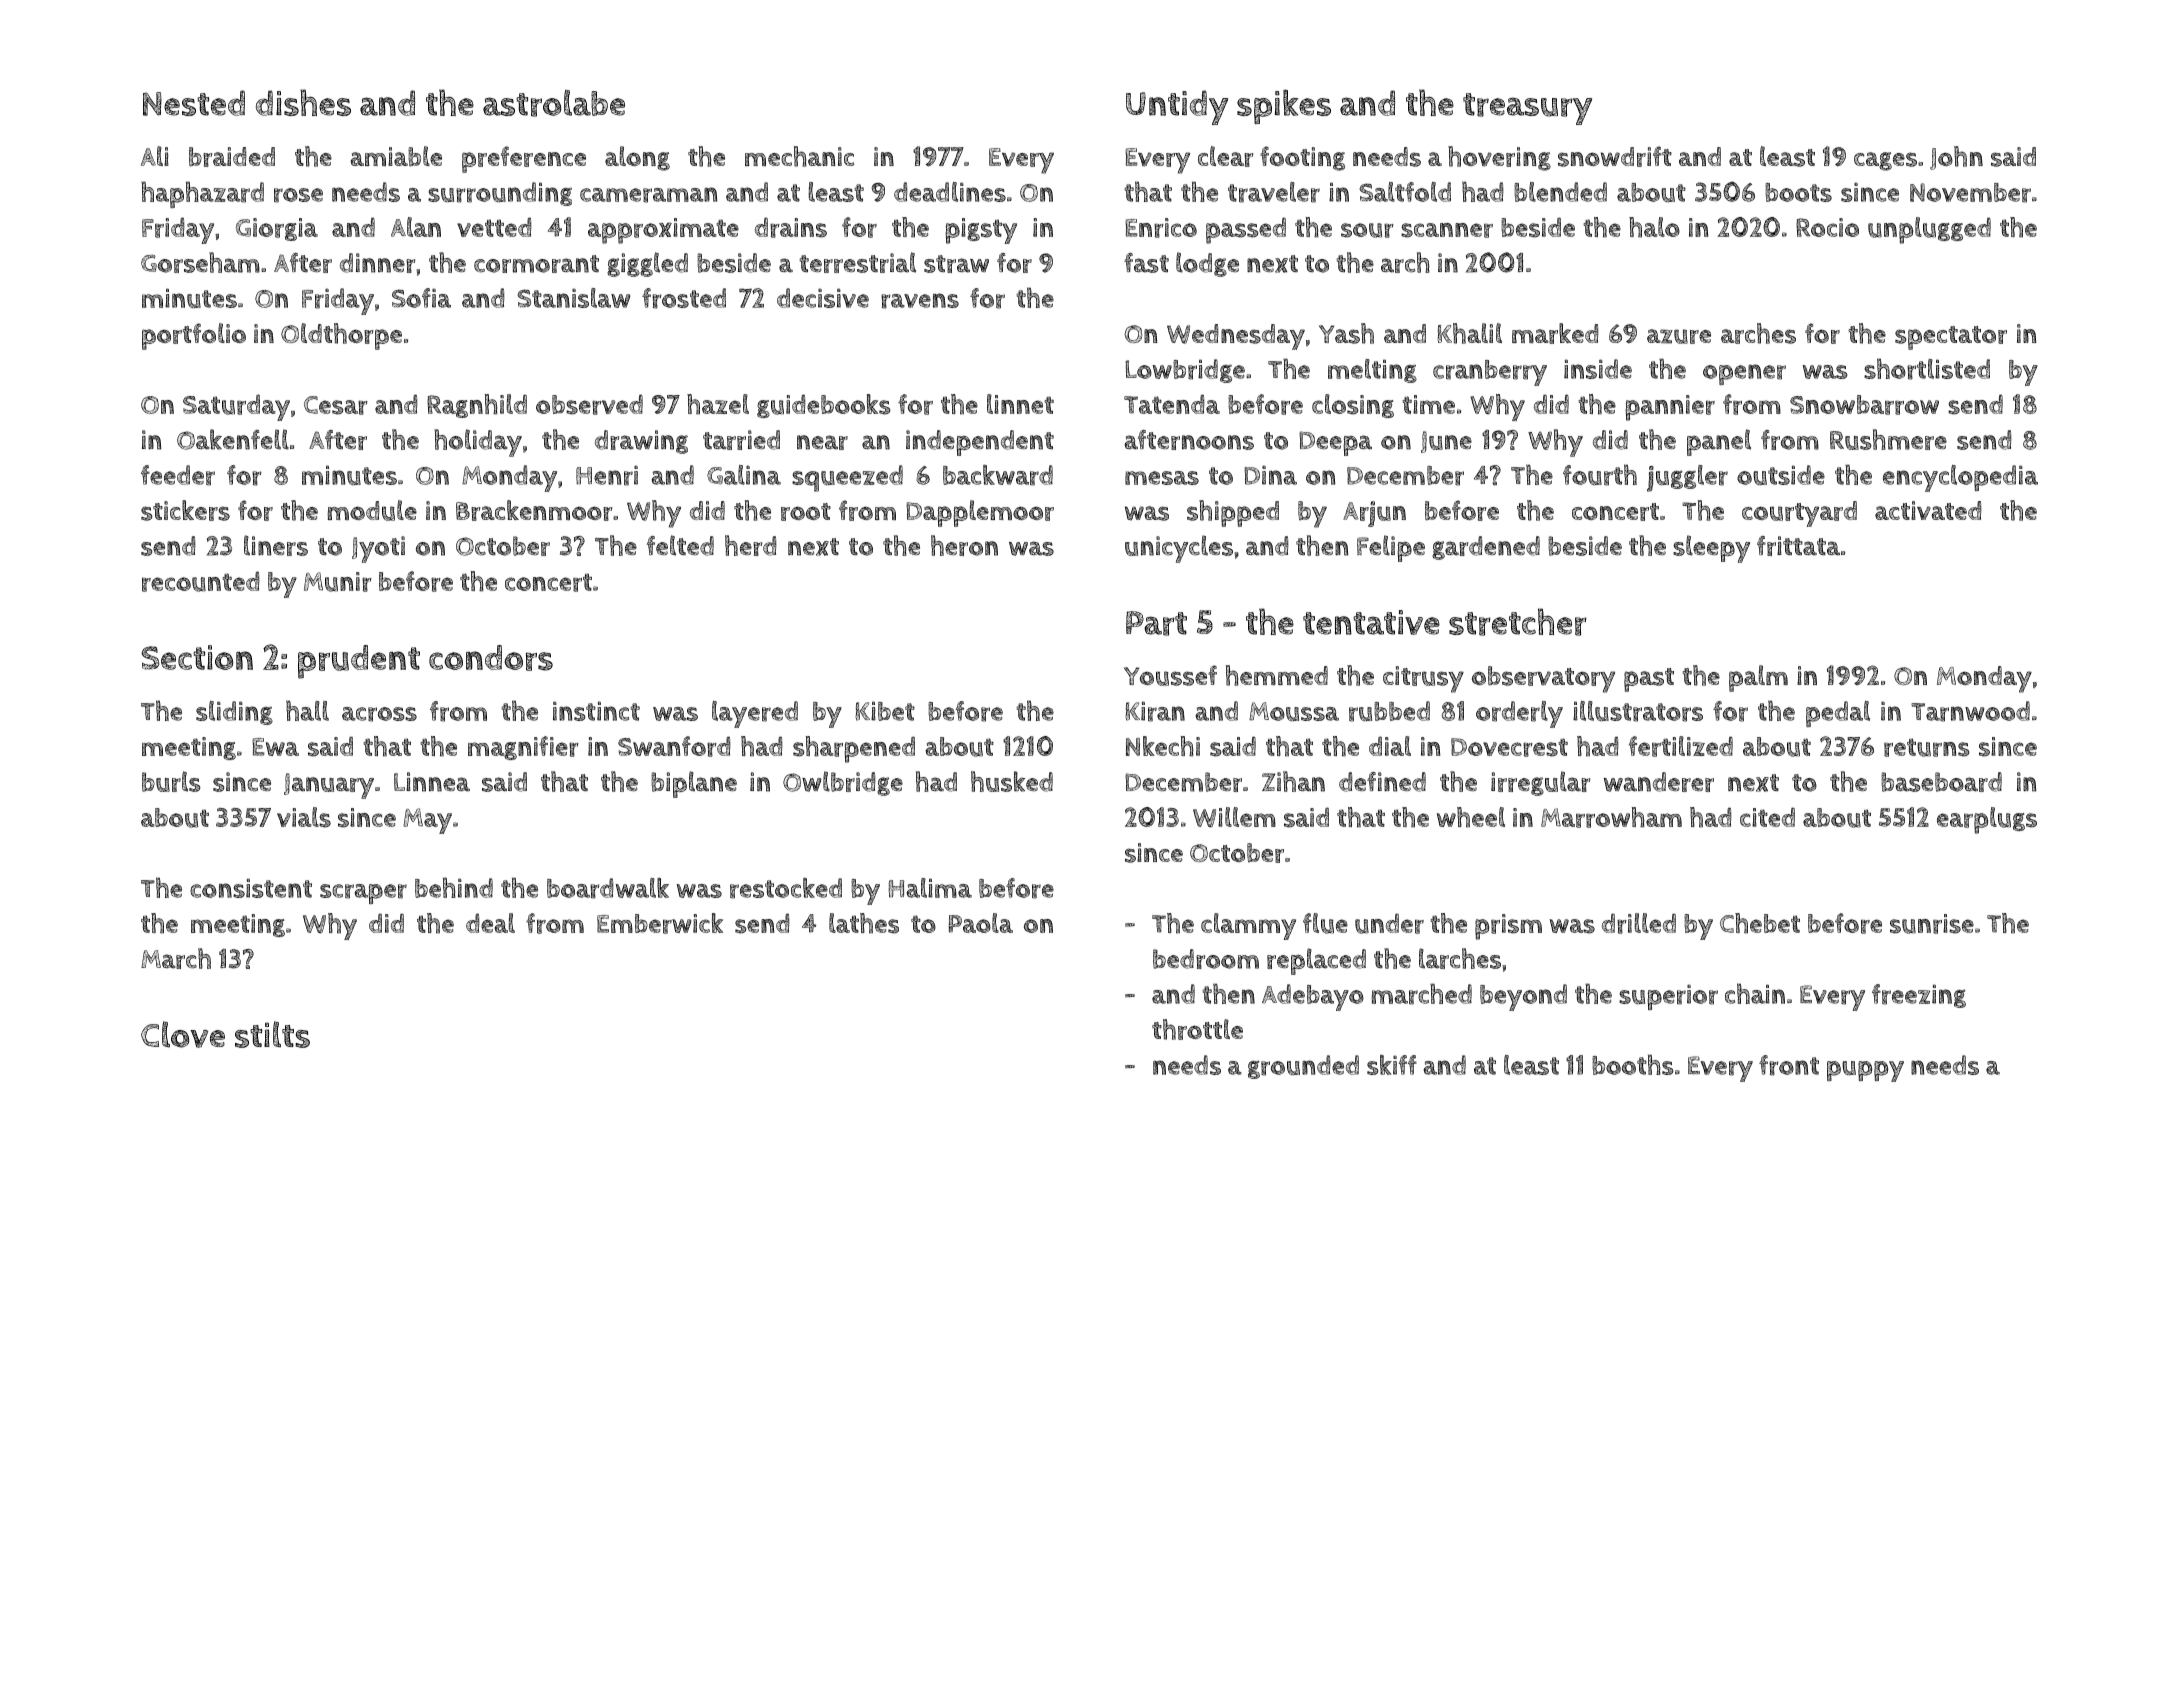 The width and height of the page is (2178, 1683). I want to click on bedroom, so click(1206, 959).
